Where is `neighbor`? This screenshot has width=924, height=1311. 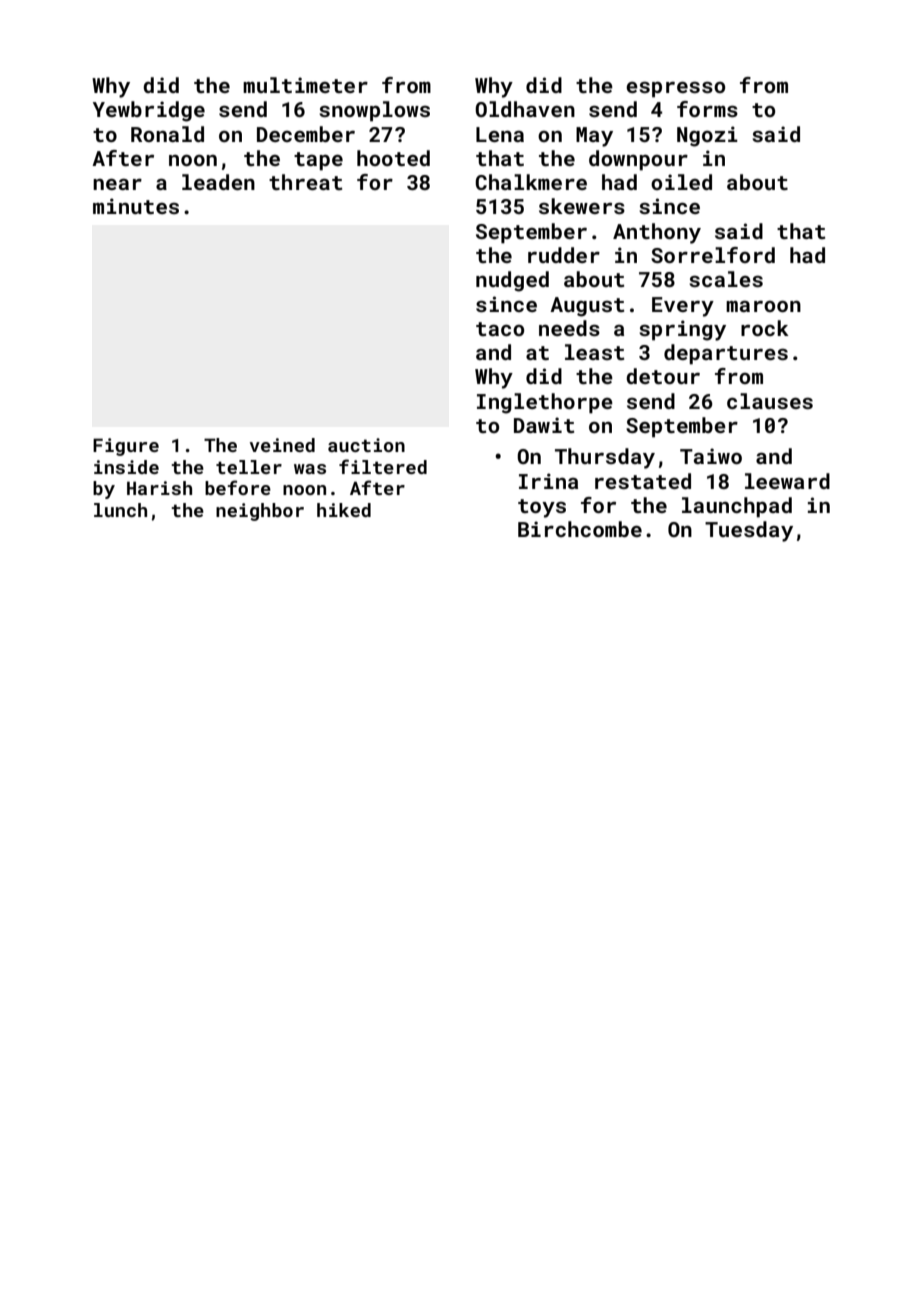 neighbor is located at coordinates (260, 512).
